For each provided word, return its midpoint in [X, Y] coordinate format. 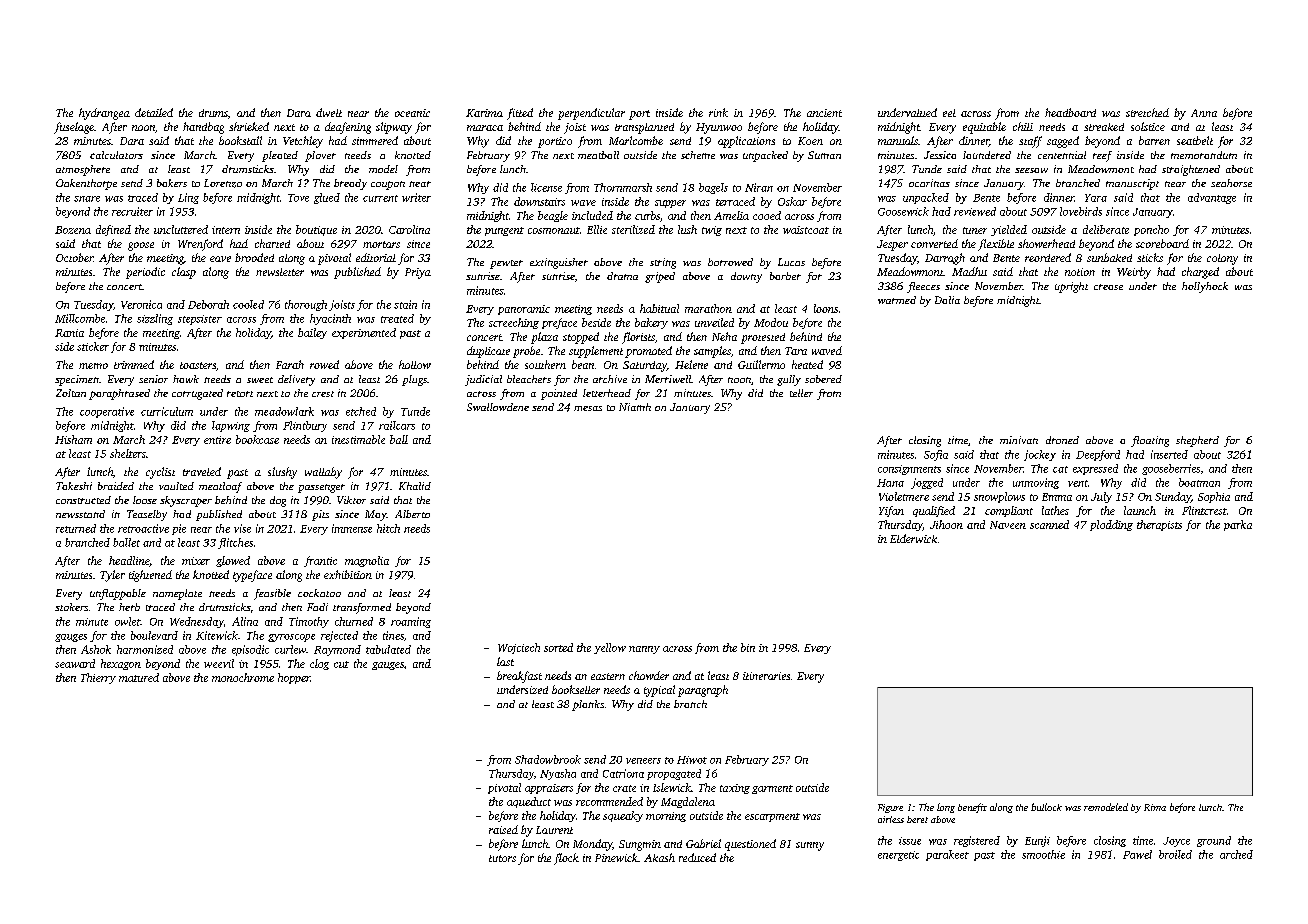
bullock [1046, 807]
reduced [697, 857]
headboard [1070, 112]
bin [748, 647]
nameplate [177, 594]
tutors [502, 858]
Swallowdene [498, 407]
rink [718, 112]
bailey [312, 333]
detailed [154, 112]
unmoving [1036, 483]
